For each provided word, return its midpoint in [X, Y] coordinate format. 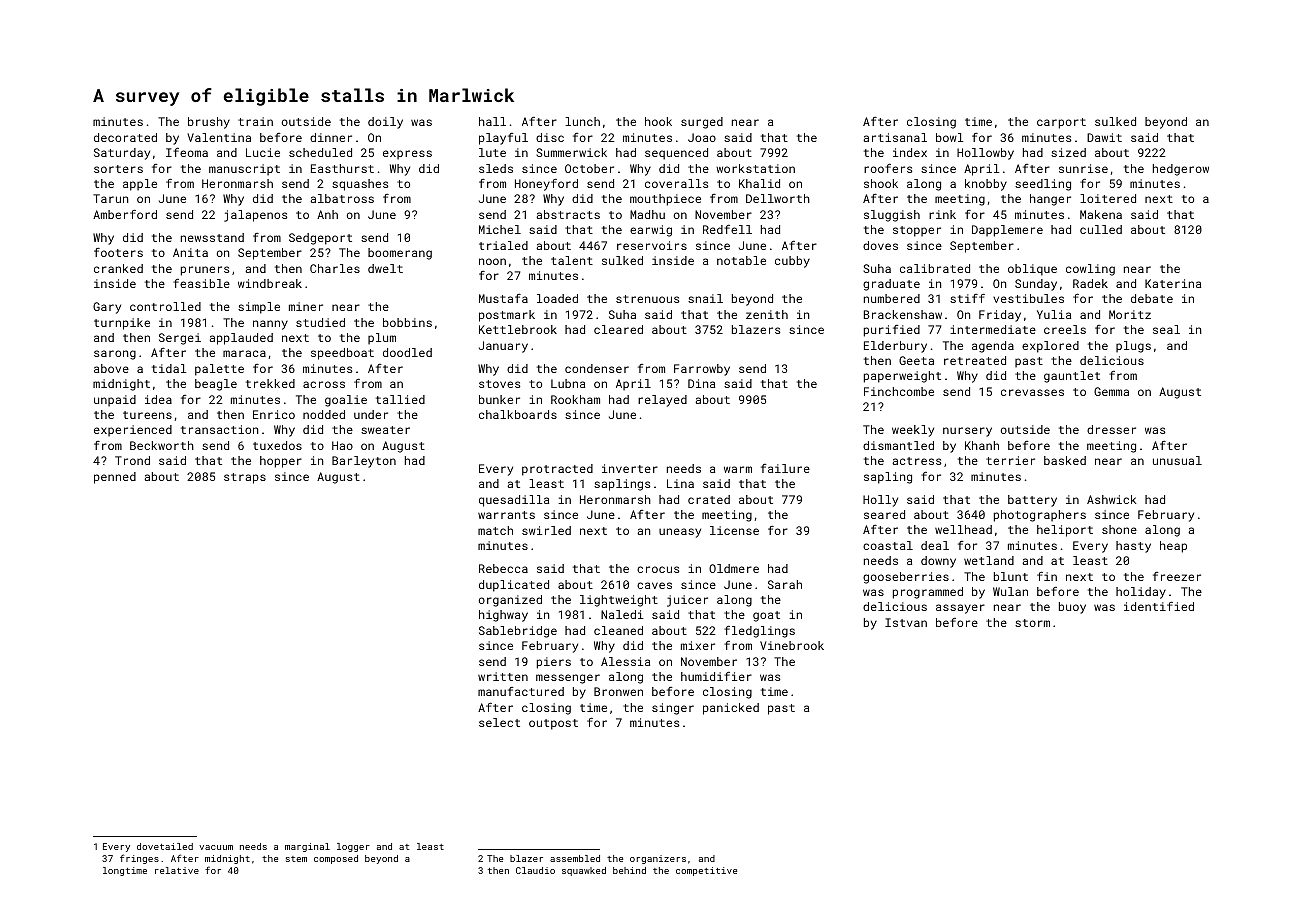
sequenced [676, 154]
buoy [1072, 608]
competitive [706, 871]
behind [629, 870]
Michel [500, 229]
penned [115, 478]
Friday [1000, 316]
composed [336, 859]
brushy [209, 123]
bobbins [407, 322]
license [734, 530]
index [910, 152]
